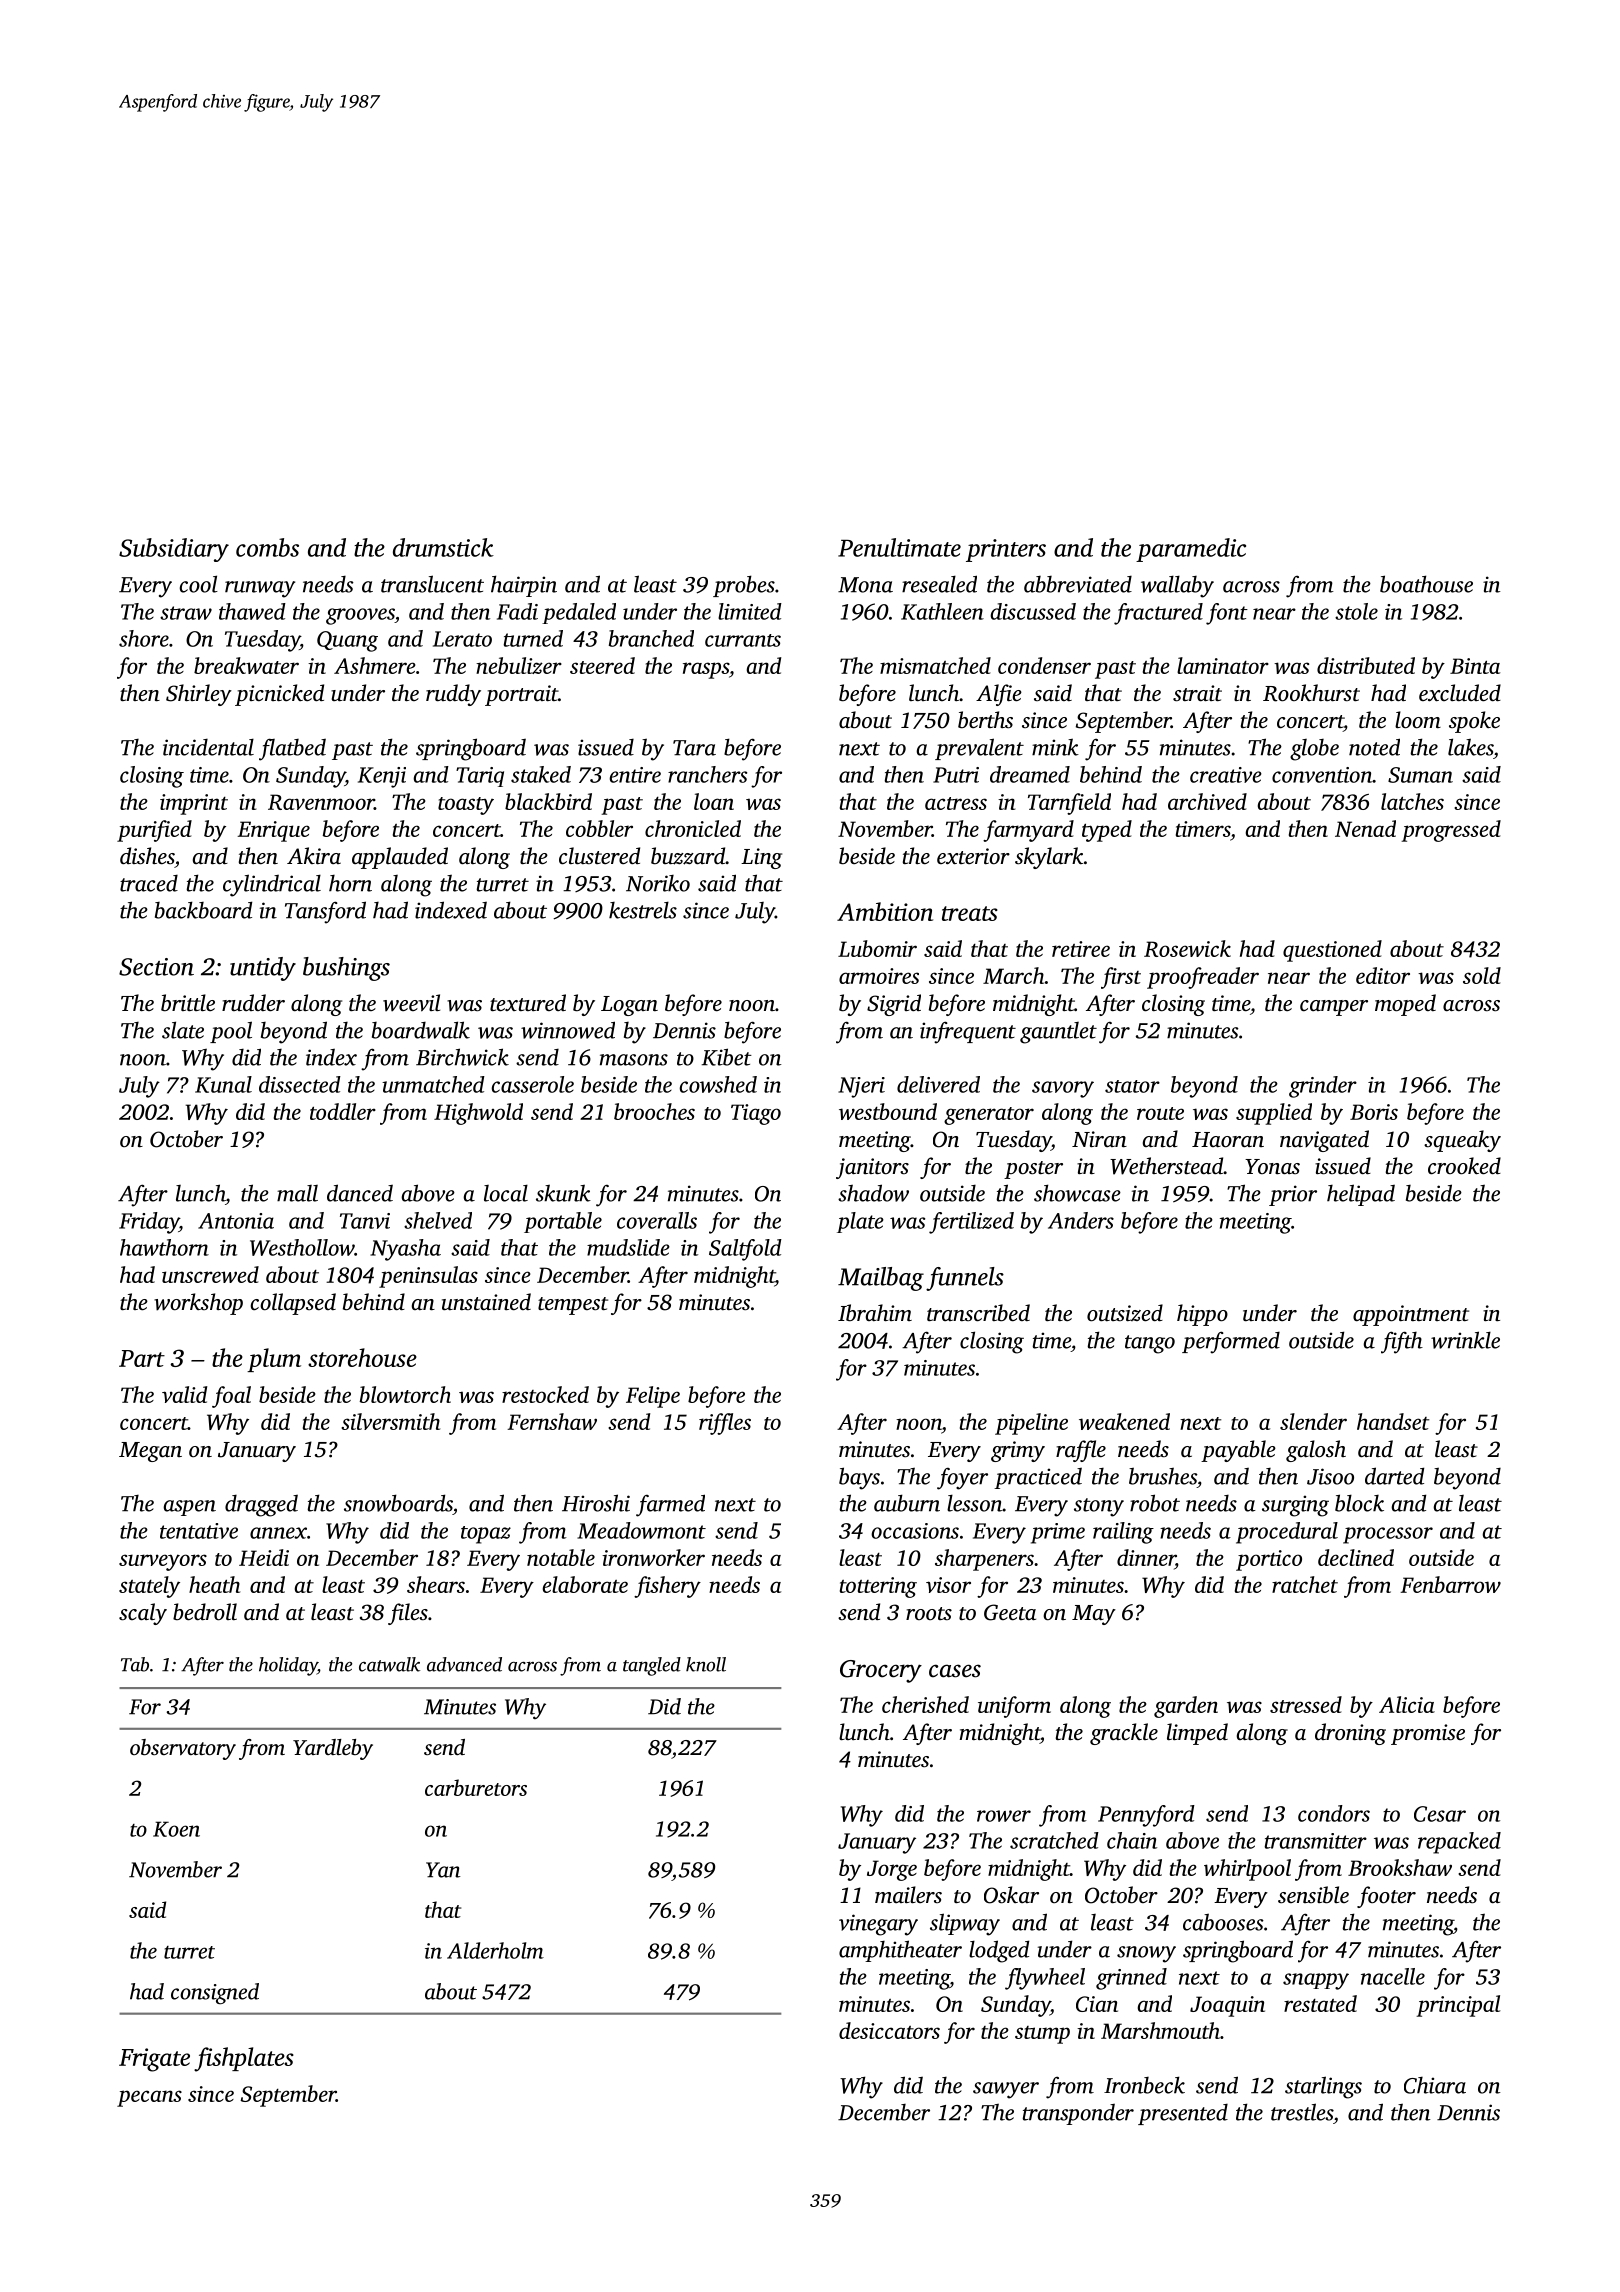  I want to click on paramedic, so click(1191, 550).
